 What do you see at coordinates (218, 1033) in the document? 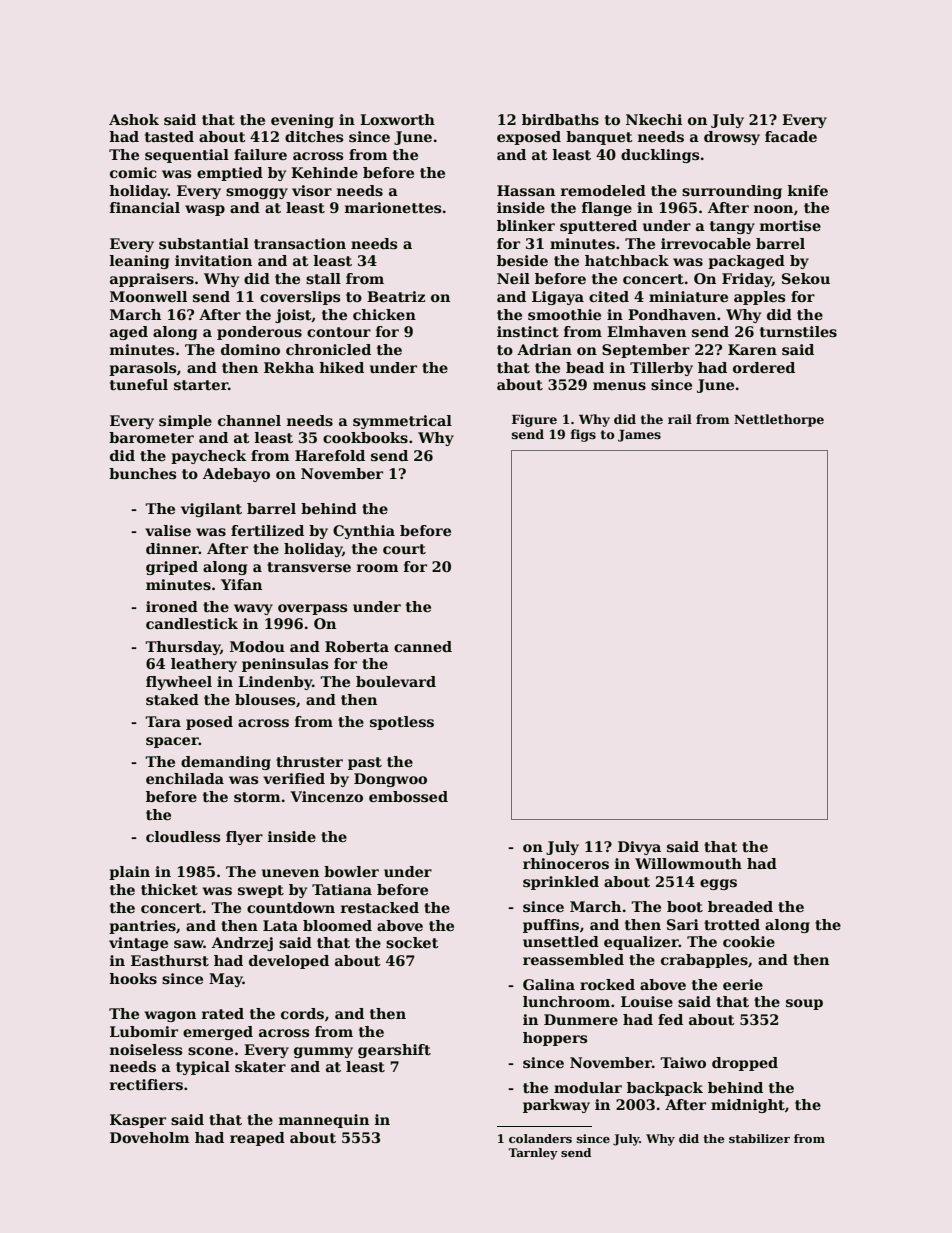
I see `emerged` at bounding box center [218, 1033].
